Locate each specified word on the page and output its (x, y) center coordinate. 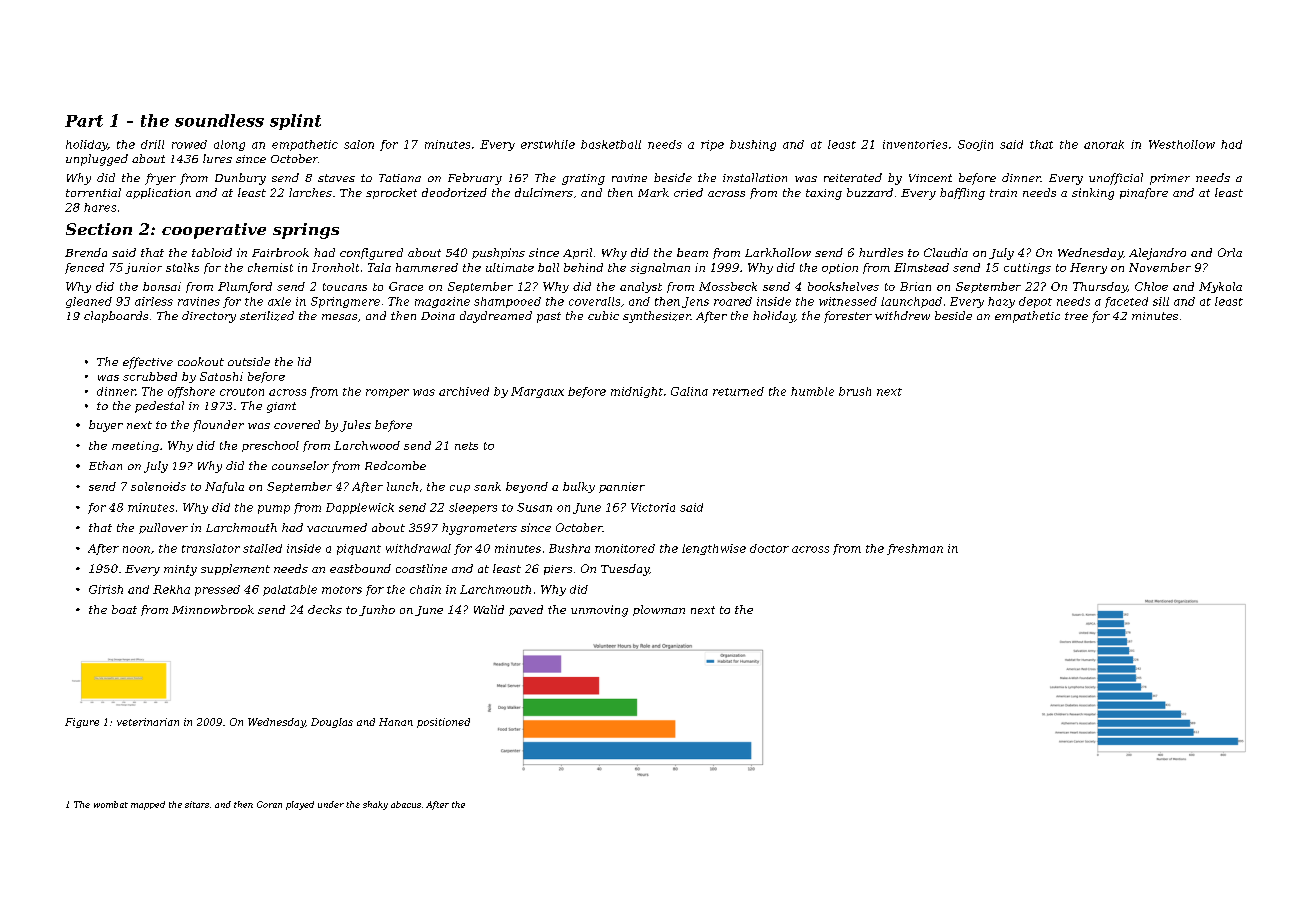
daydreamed (496, 317)
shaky (375, 805)
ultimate (510, 267)
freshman (915, 549)
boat (124, 609)
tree (1076, 316)
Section (99, 229)
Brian (915, 286)
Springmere (345, 302)
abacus (406, 804)
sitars (197, 804)
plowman (659, 610)
